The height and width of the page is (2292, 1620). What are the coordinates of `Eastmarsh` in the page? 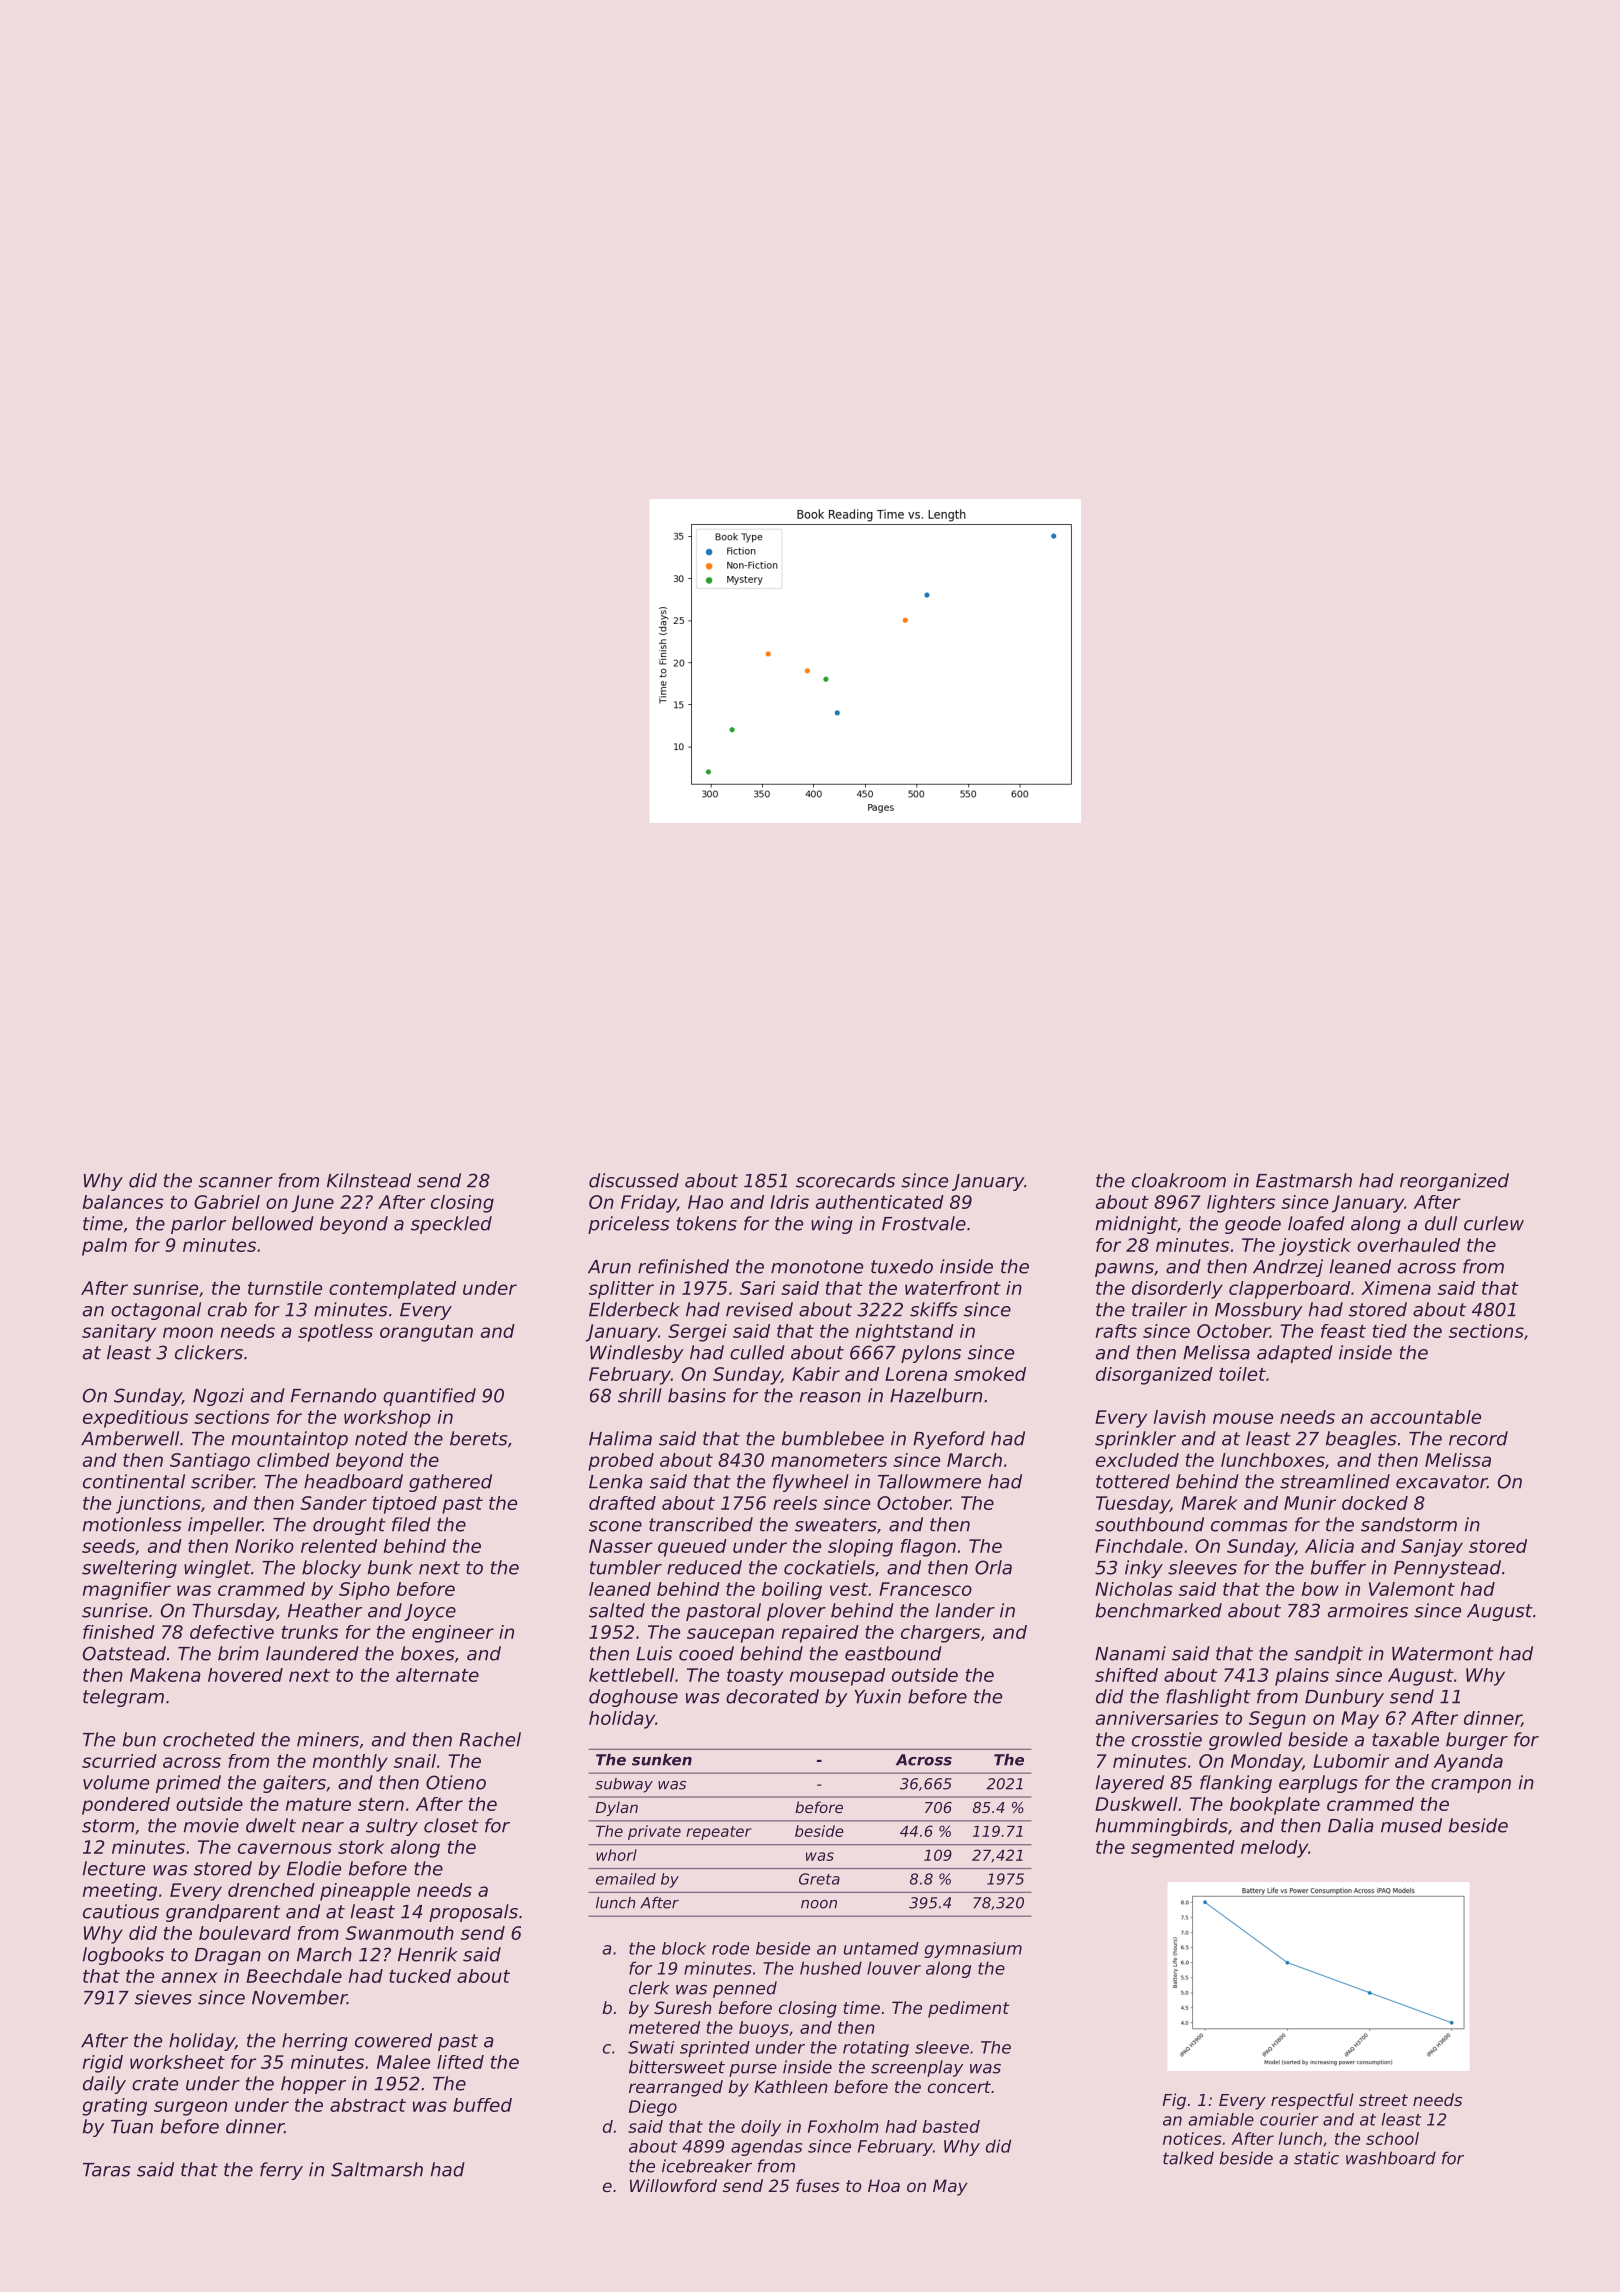 It's located at (1304, 1180).
